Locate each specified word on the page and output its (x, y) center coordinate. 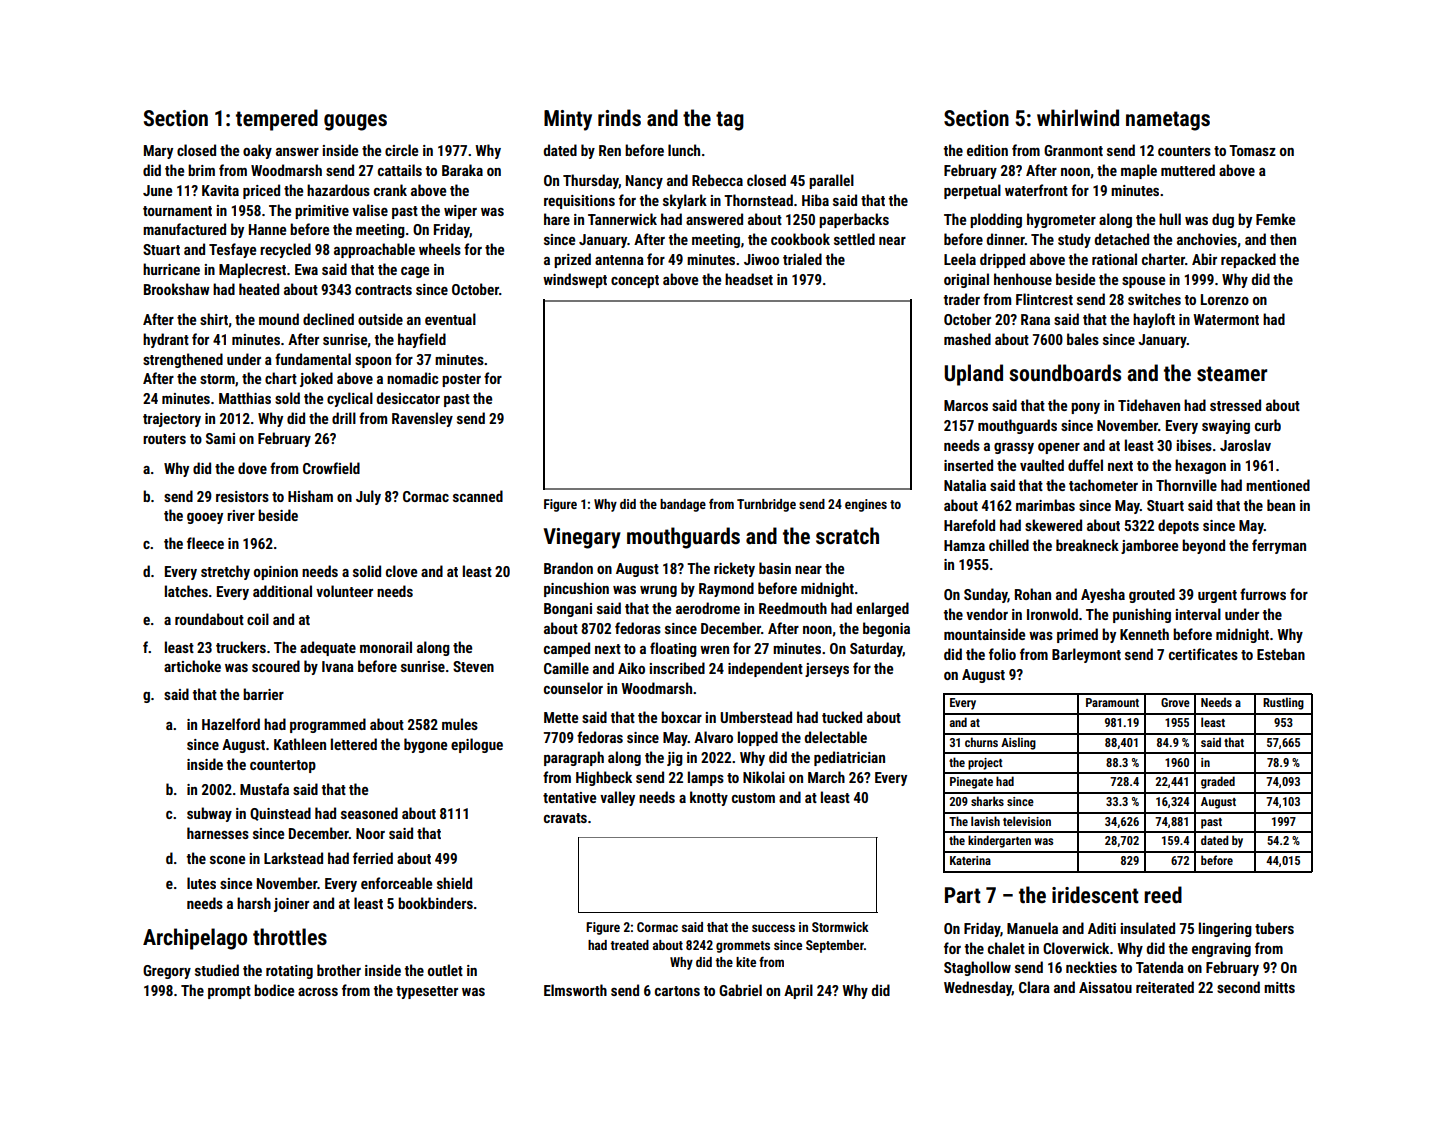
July (368, 497)
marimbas (1045, 505)
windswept (575, 280)
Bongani (568, 610)
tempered (277, 120)
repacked (1248, 260)
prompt (229, 992)
